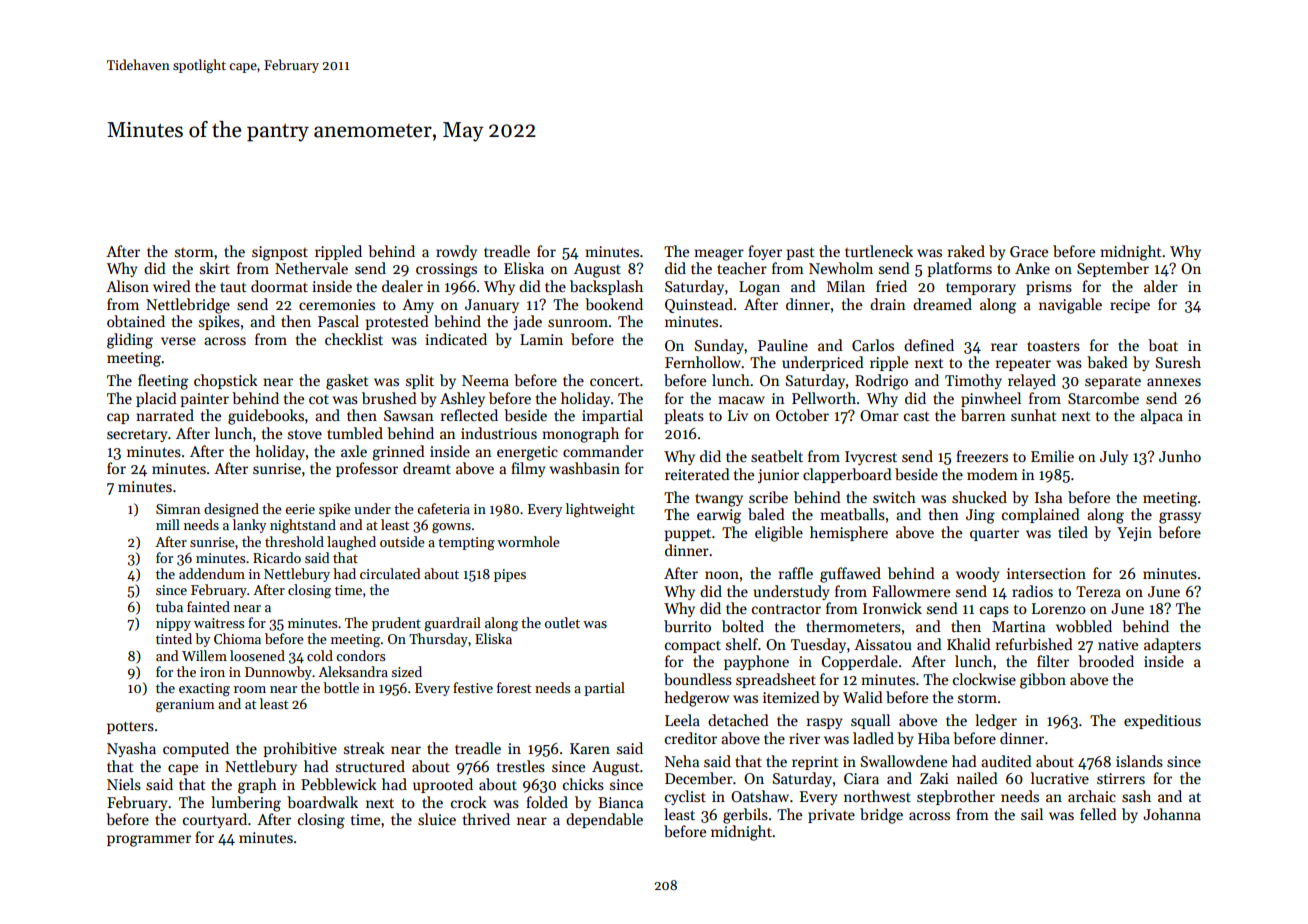  What do you see at coordinates (338, 321) in the page?
I see `Pascal` at bounding box center [338, 321].
